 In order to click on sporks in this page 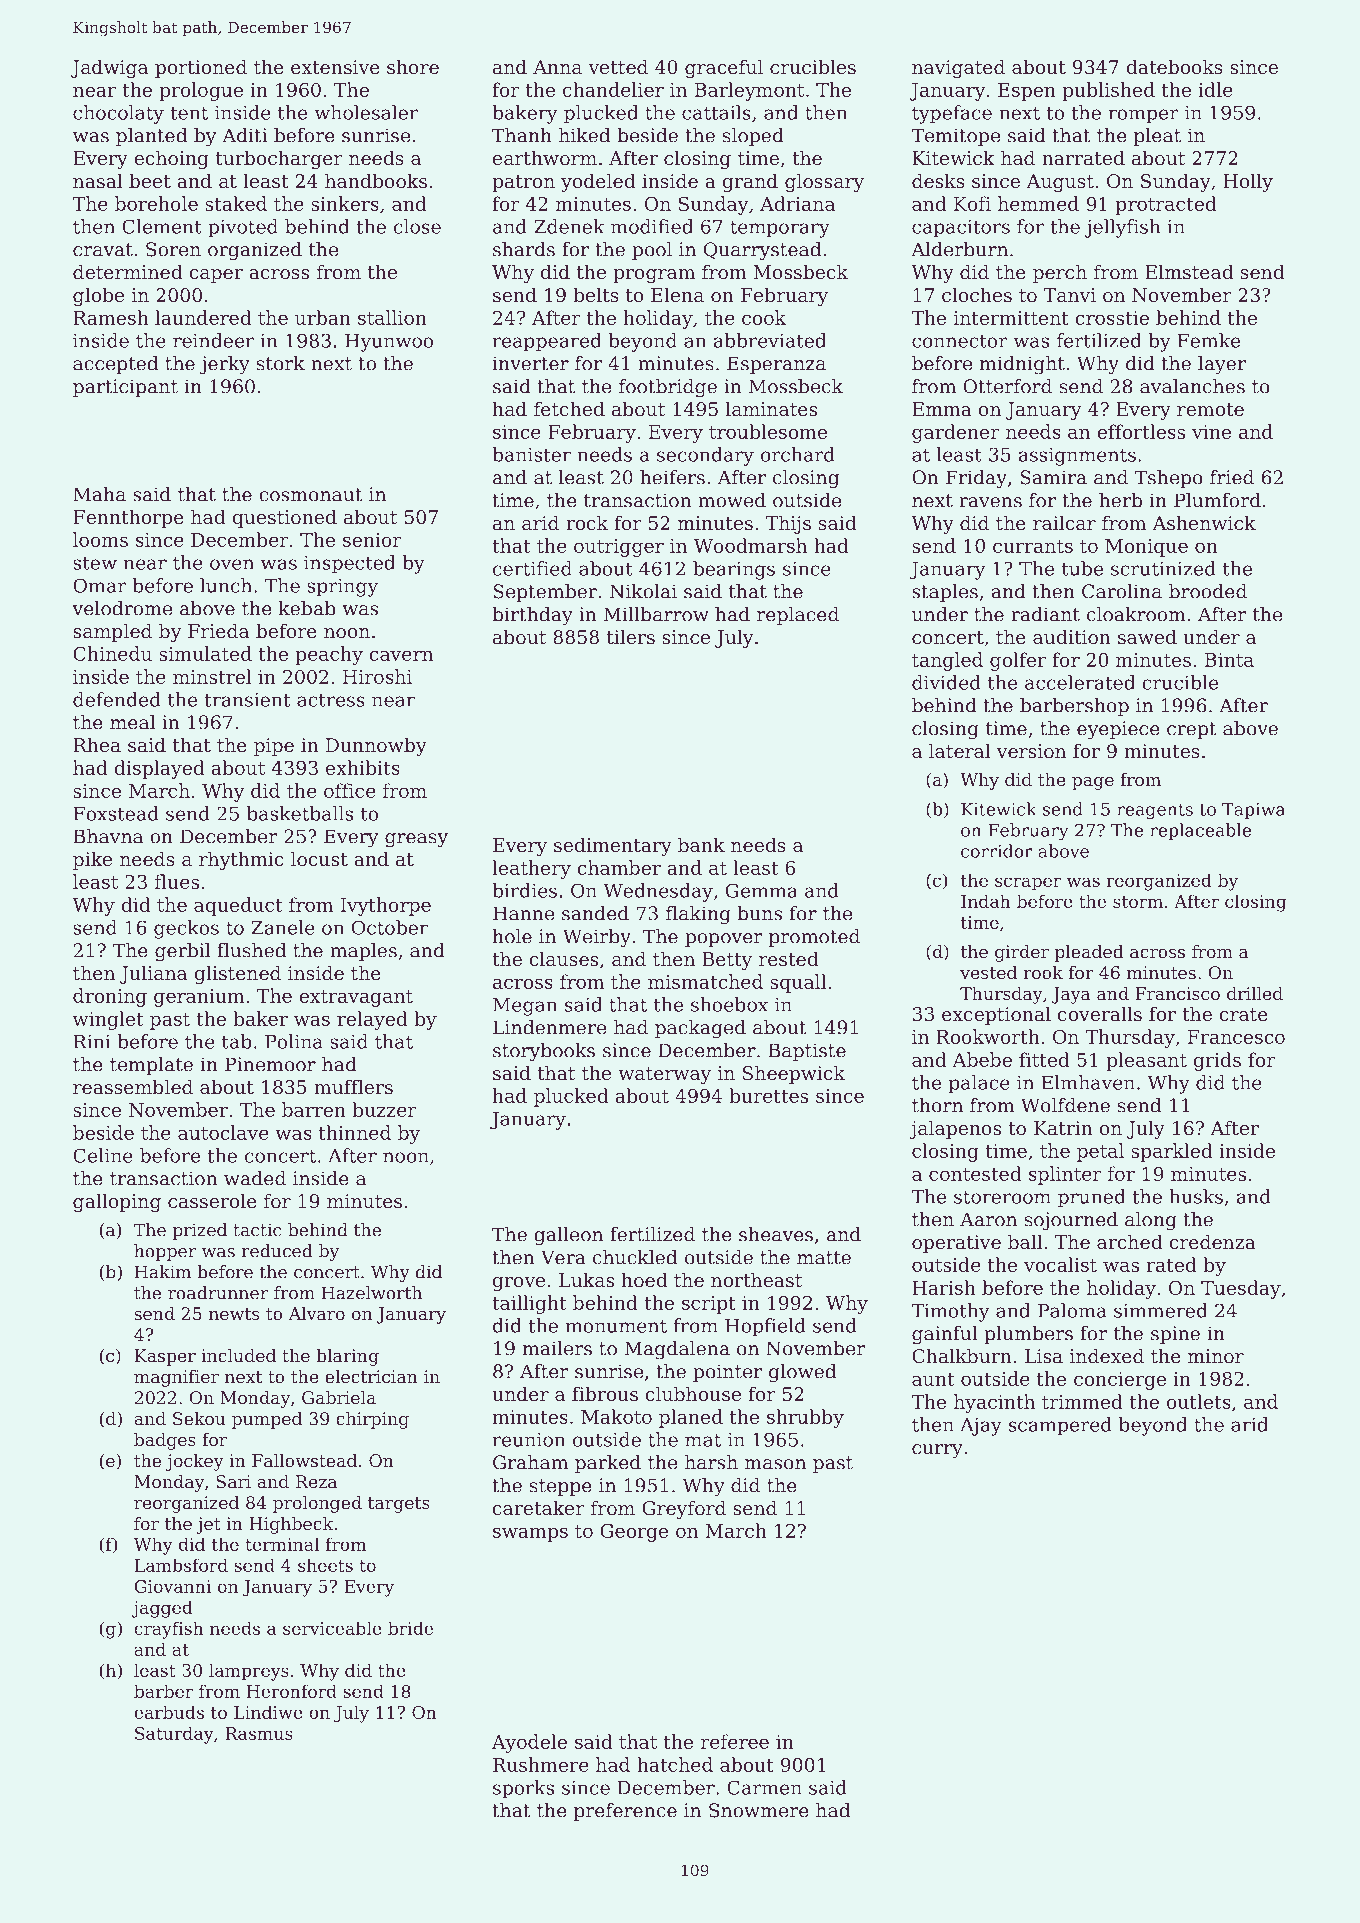, I will do `click(523, 1789)`.
